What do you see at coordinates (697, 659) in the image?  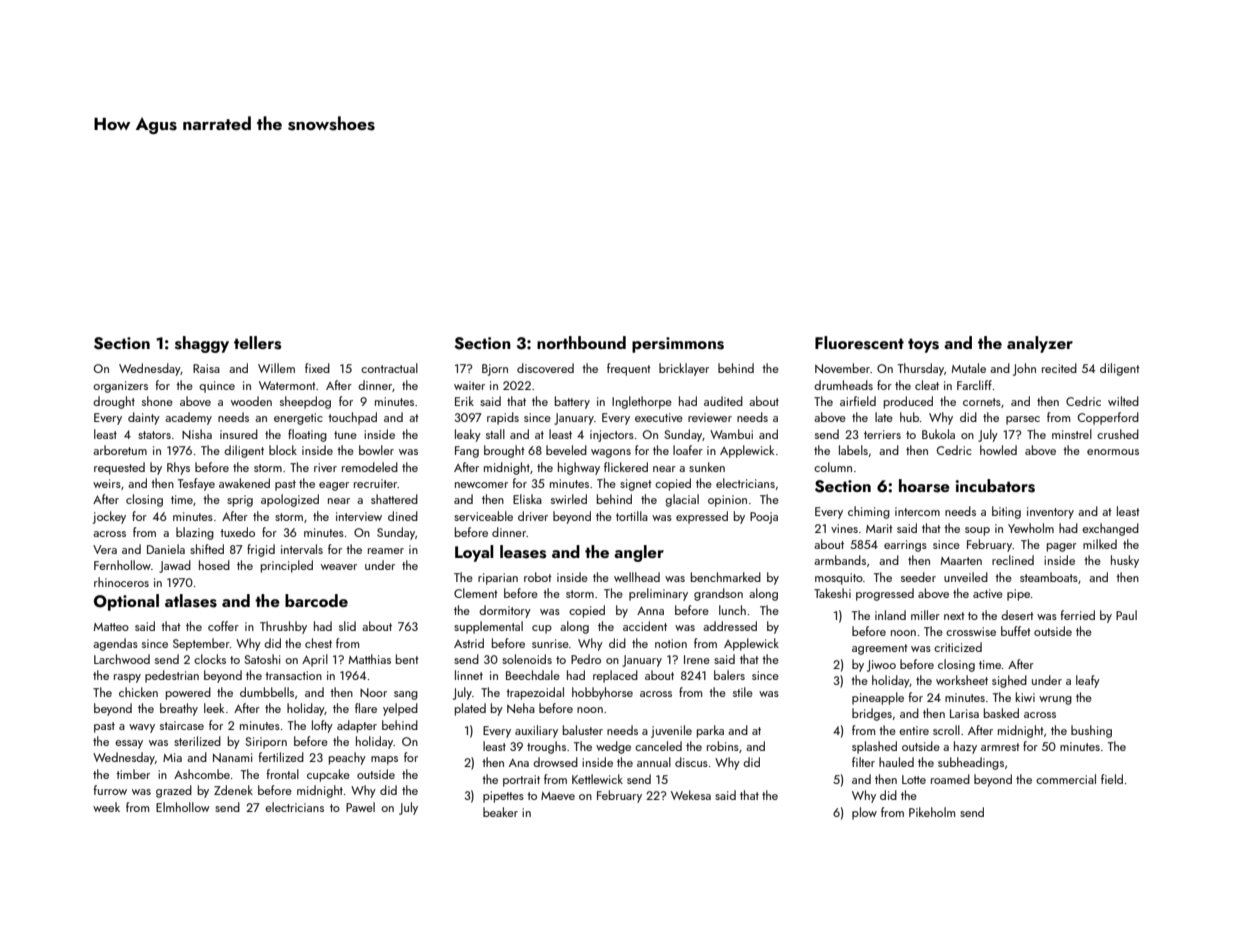 I see `Irene` at bounding box center [697, 659].
